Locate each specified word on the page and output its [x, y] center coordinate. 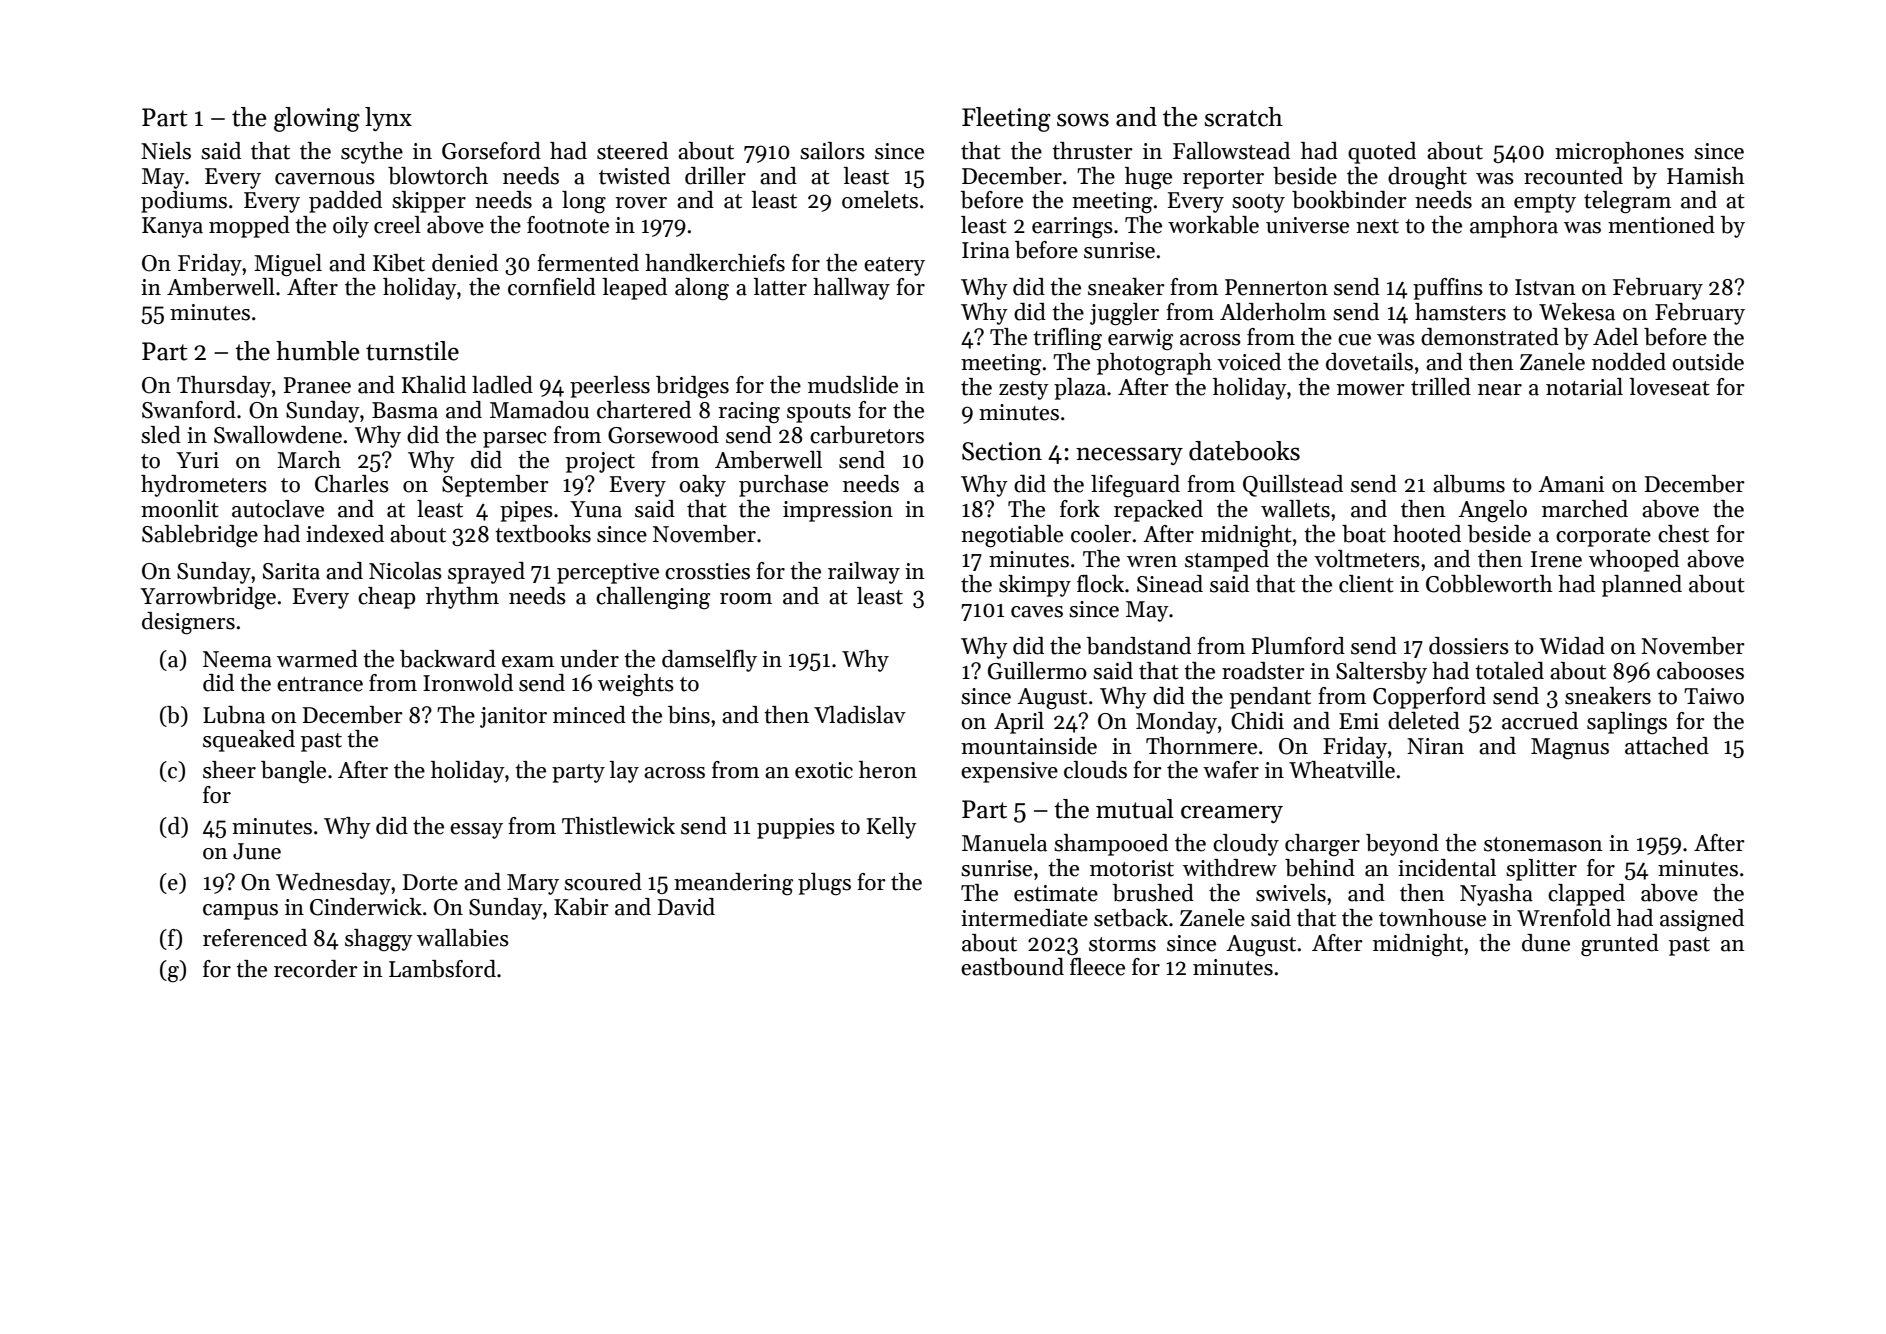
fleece [1097, 967]
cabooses [1700, 671]
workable [1213, 225]
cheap [386, 598]
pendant [1270, 698]
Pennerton [1276, 287]
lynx [388, 119]
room [746, 599]
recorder [316, 969]
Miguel [288, 265]
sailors [832, 151]
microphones [1619, 153]
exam [528, 662]
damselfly [709, 661]
